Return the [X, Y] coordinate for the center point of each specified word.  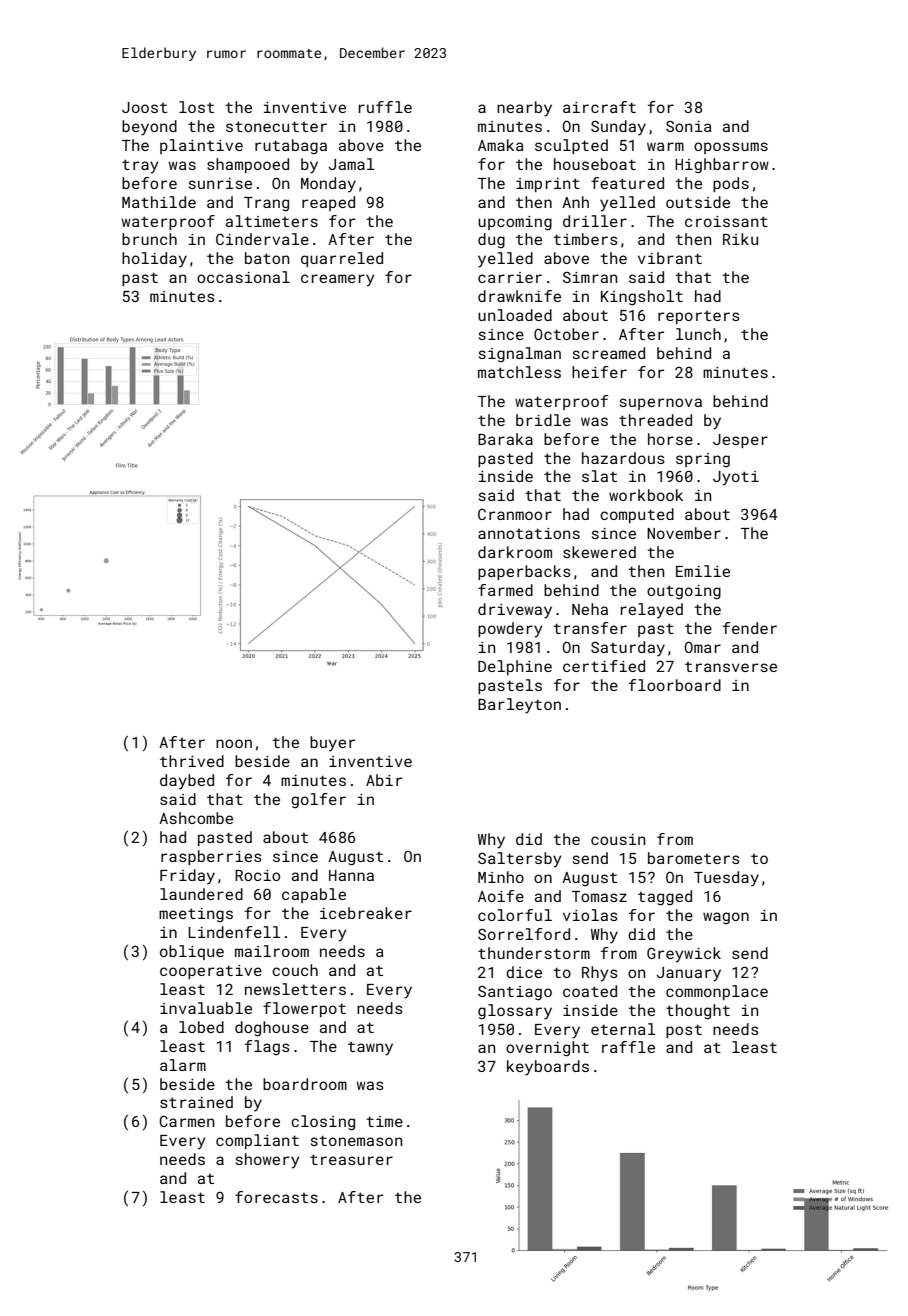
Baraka [505, 439]
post [684, 1031]
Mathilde [159, 202]
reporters [699, 317]
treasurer [351, 1159]
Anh [575, 202]
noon [234, 743]
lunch [698, 334]
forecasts [276, 1197]
